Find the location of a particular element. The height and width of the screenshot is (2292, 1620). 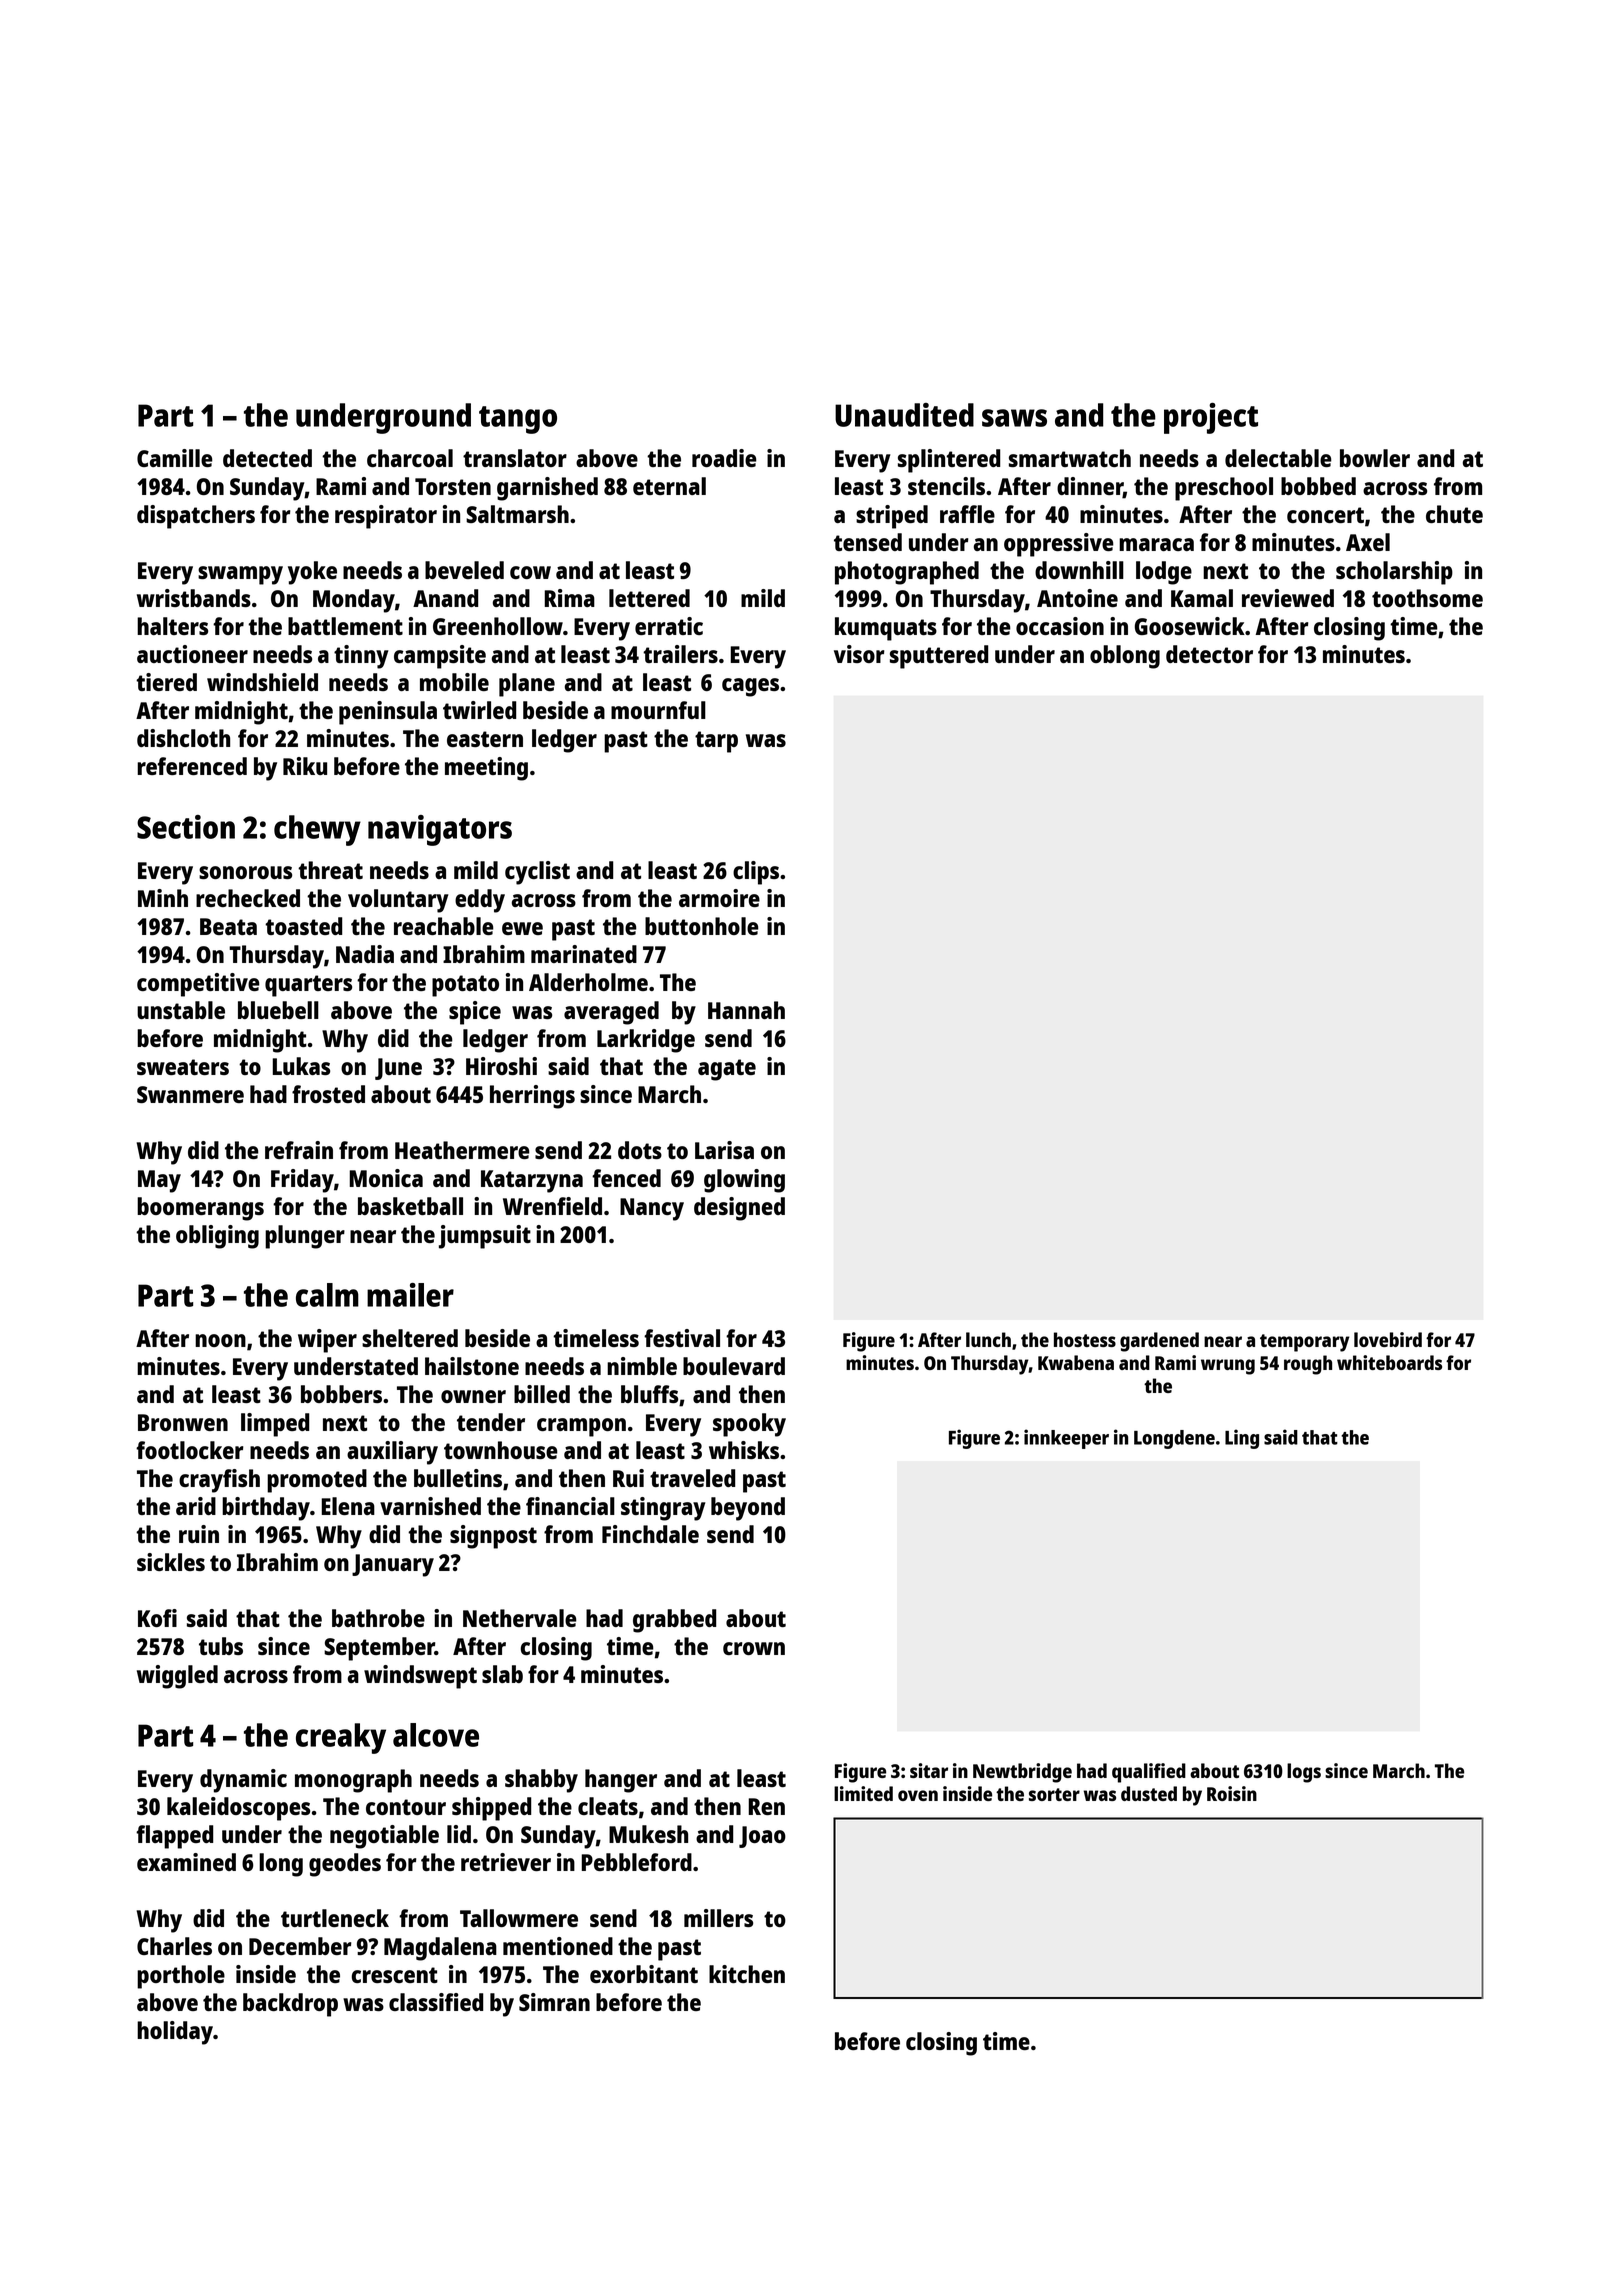

lunch is located at coordinates (988, 1339).
